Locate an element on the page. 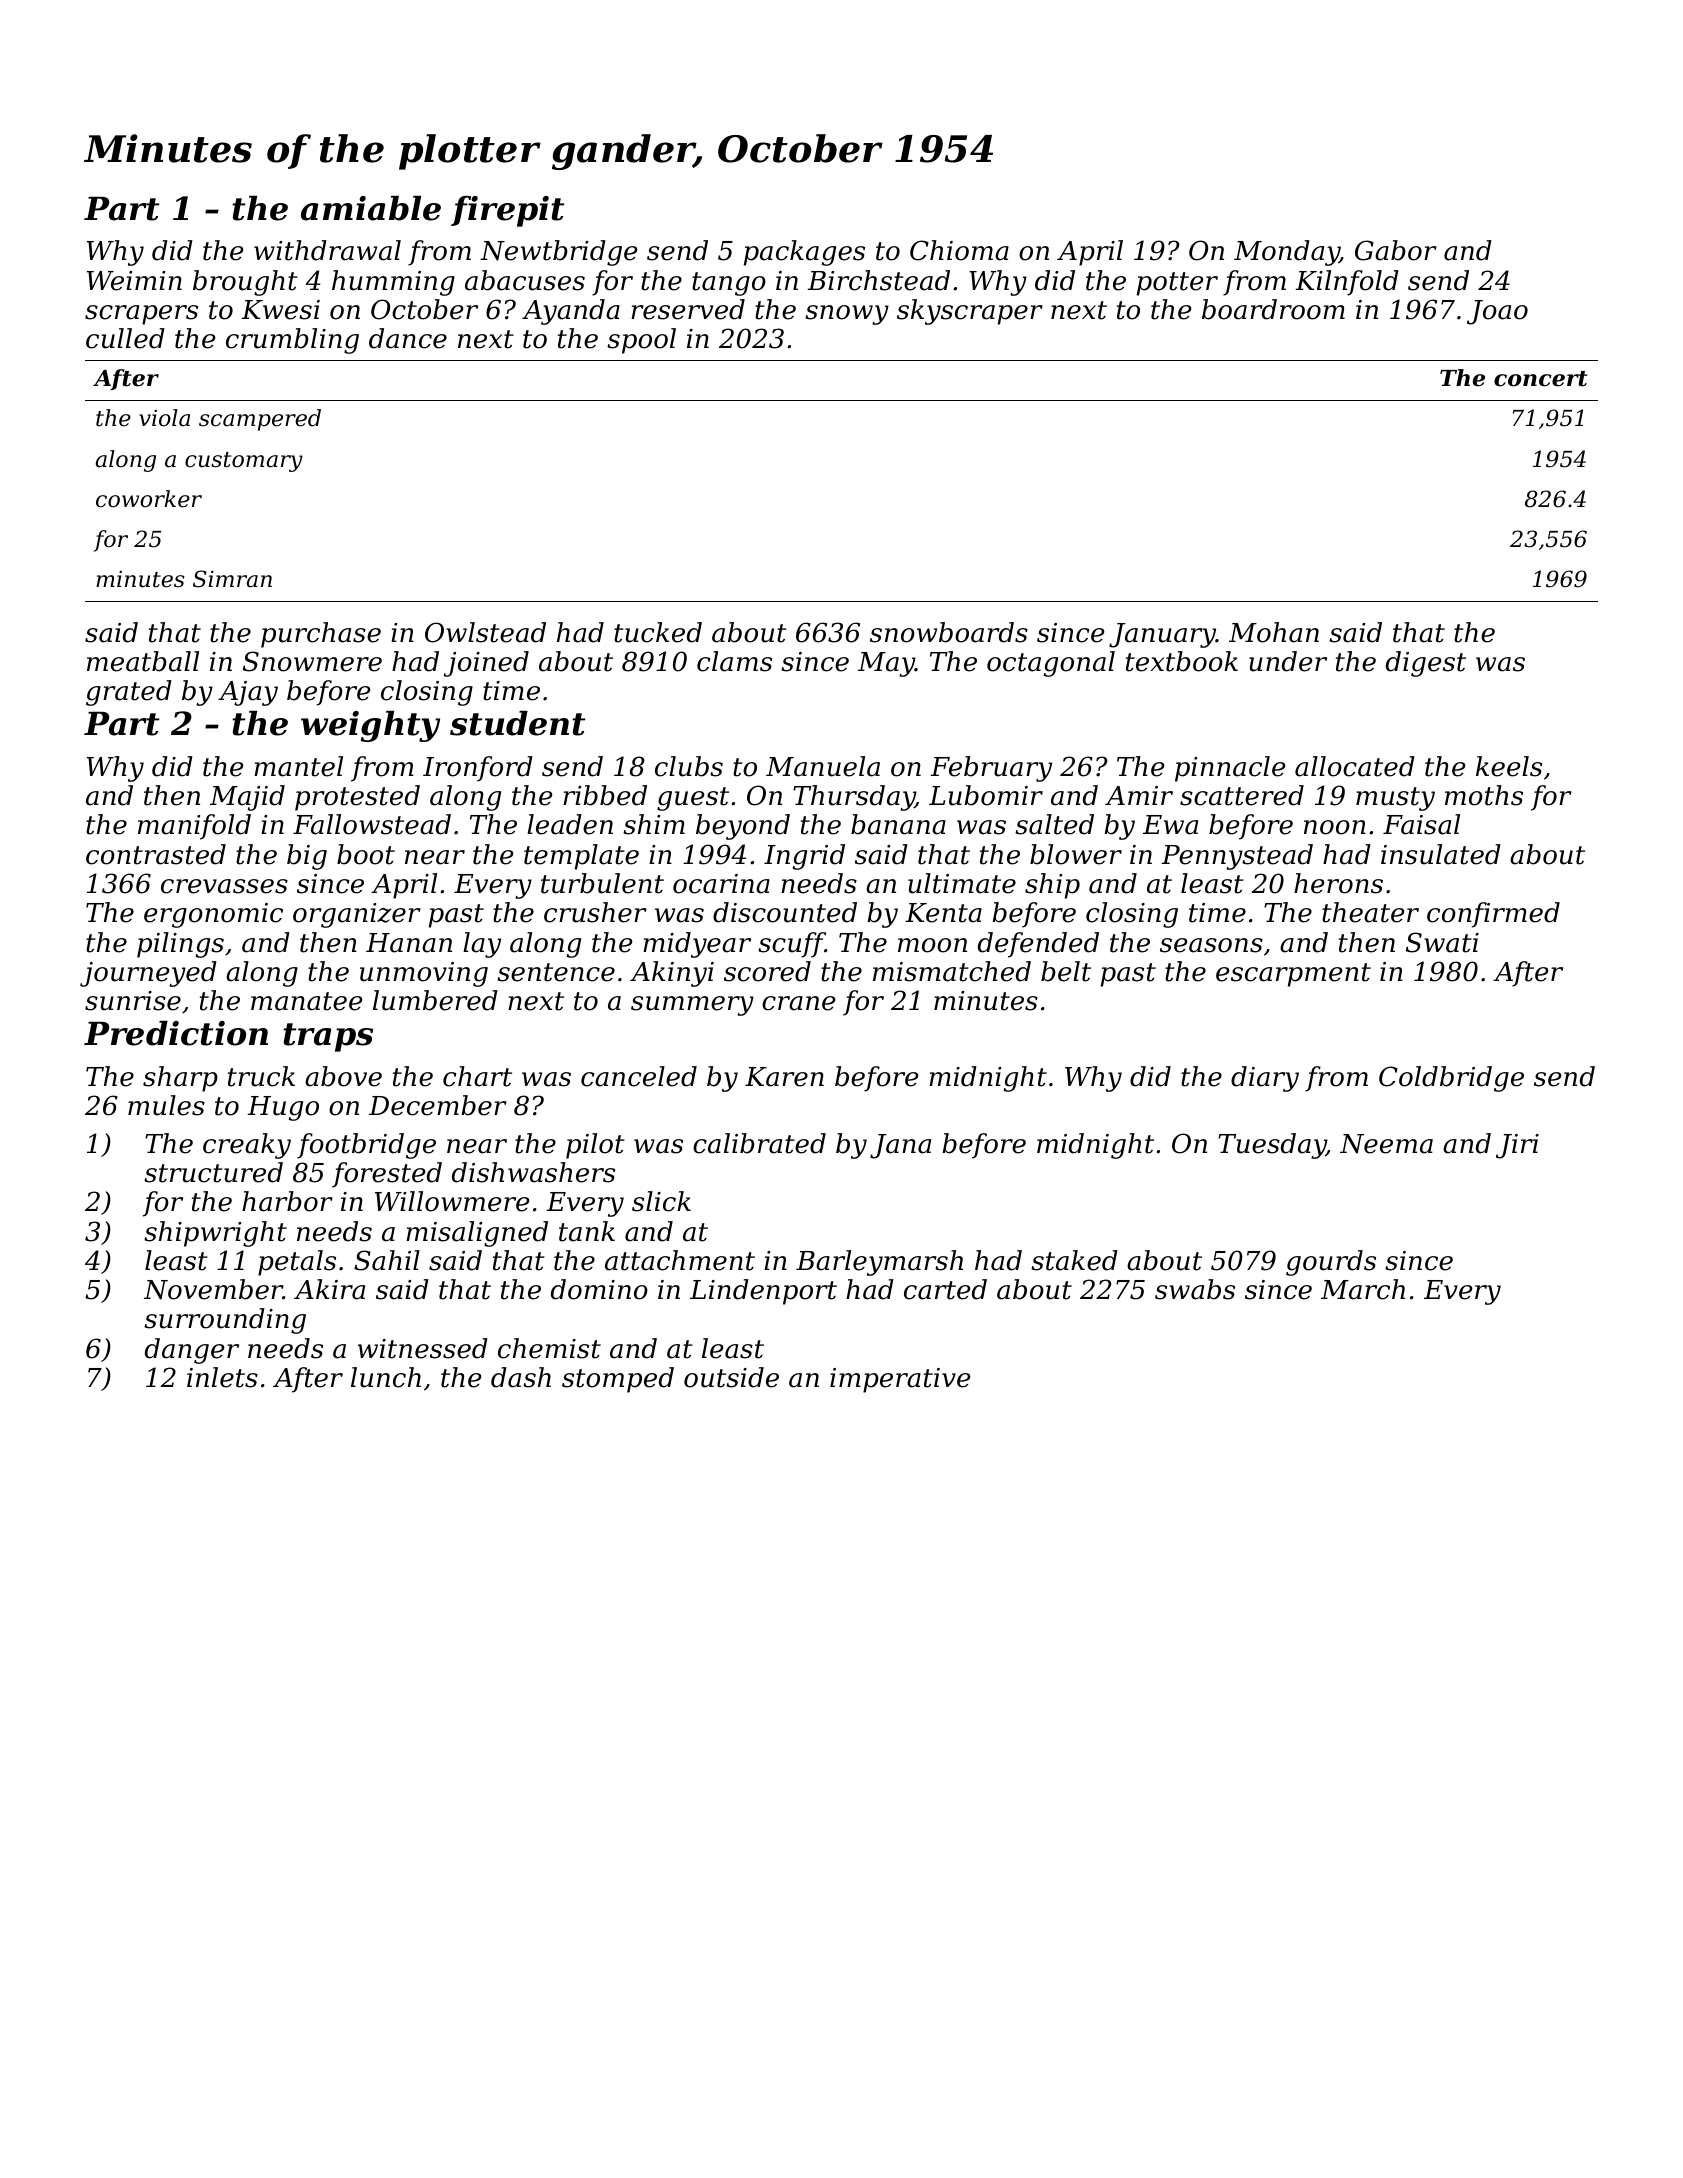 The image size is (1683, 2178). dance is located at coordinates (408, 338).
